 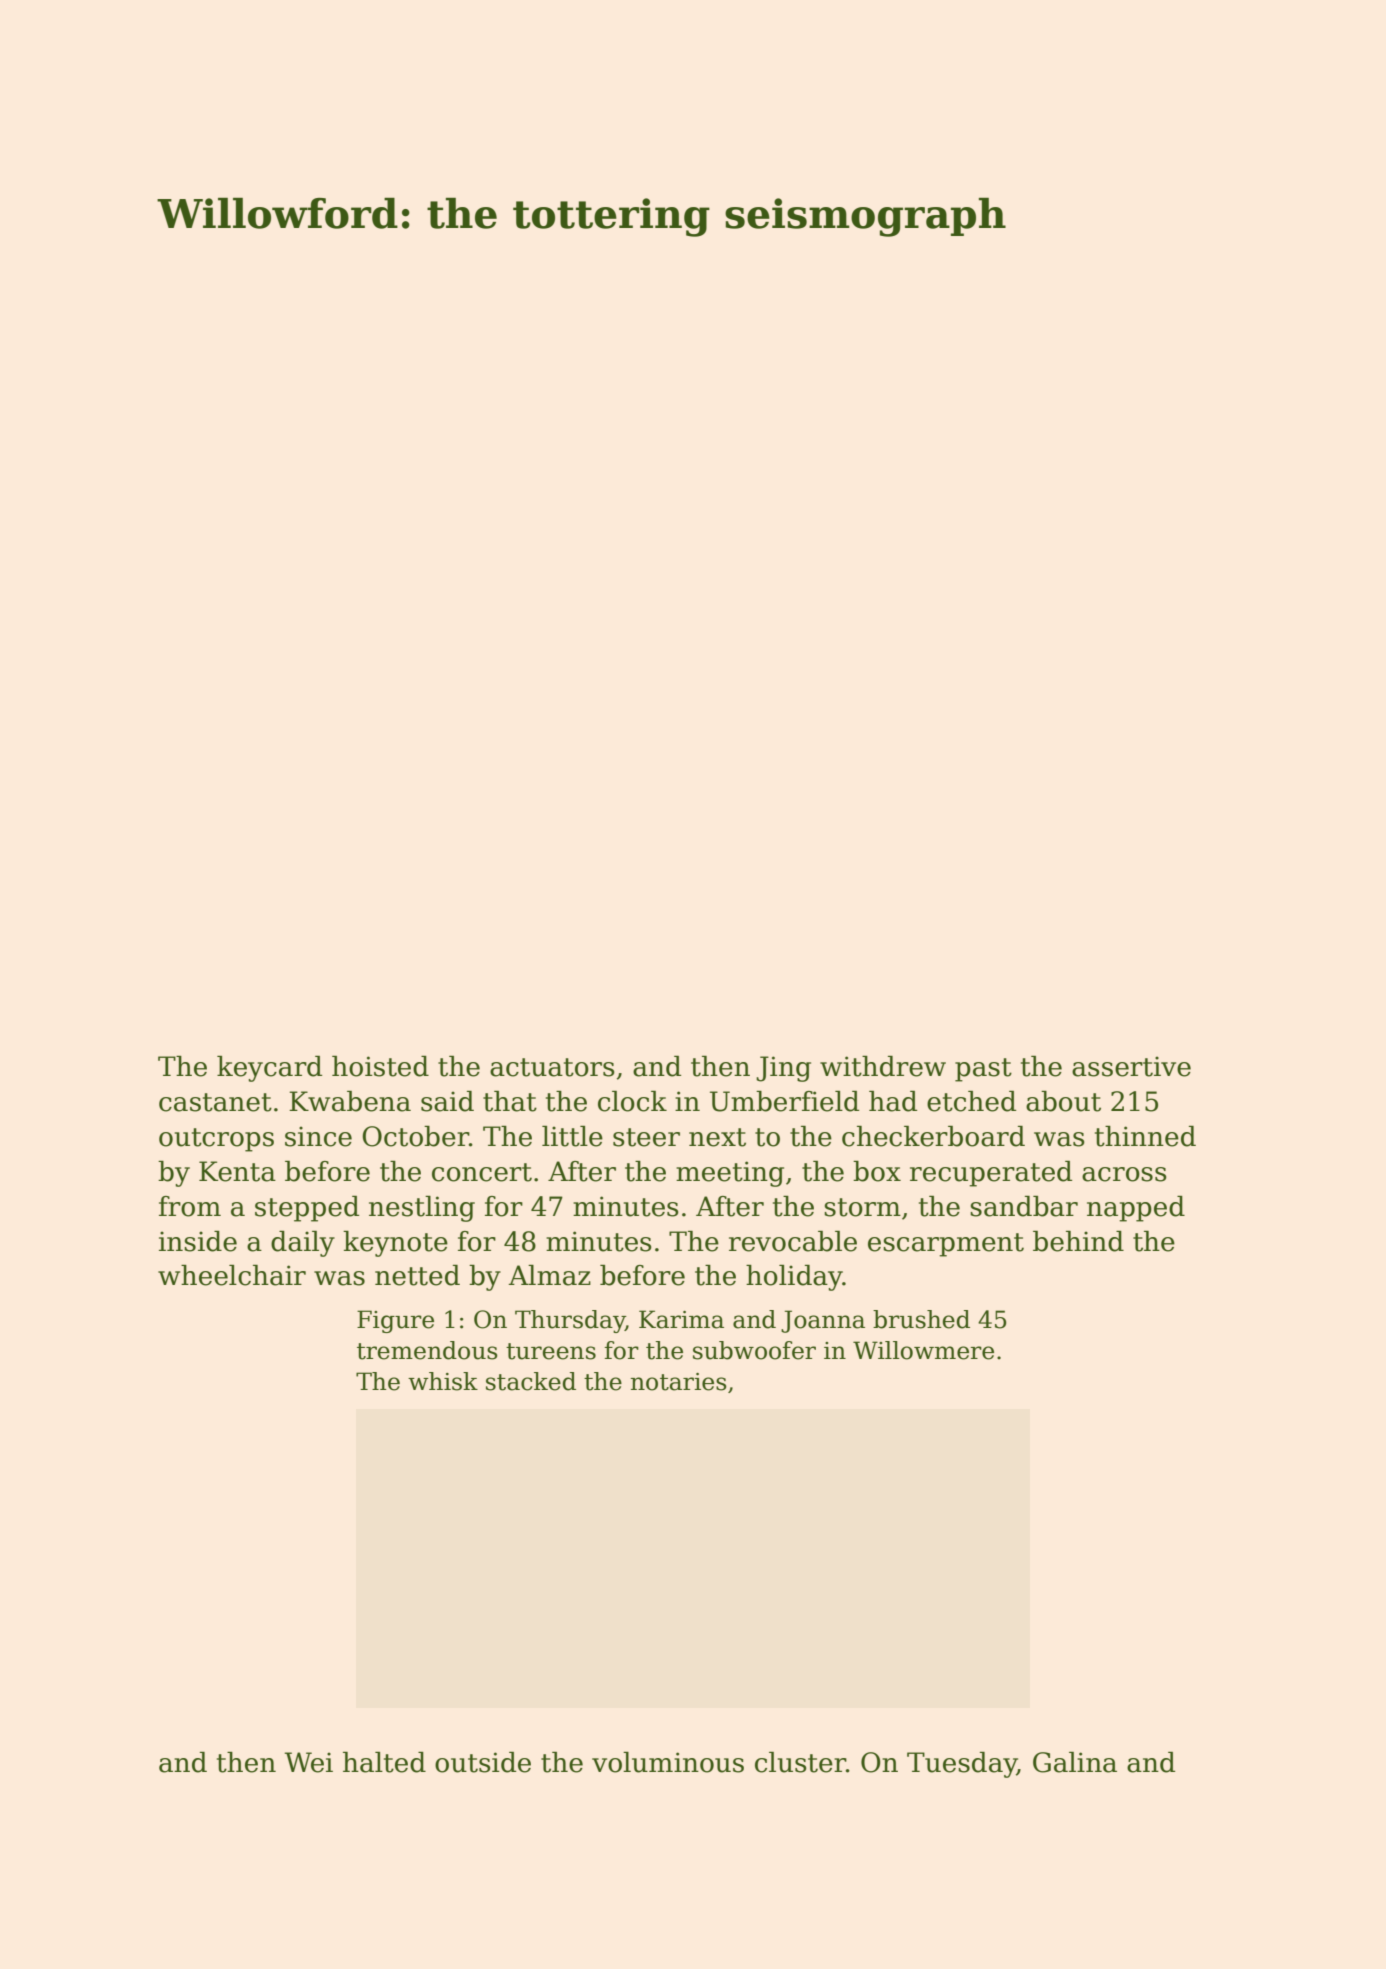 I want to click on holiday, so click(x=794, y=1278).
